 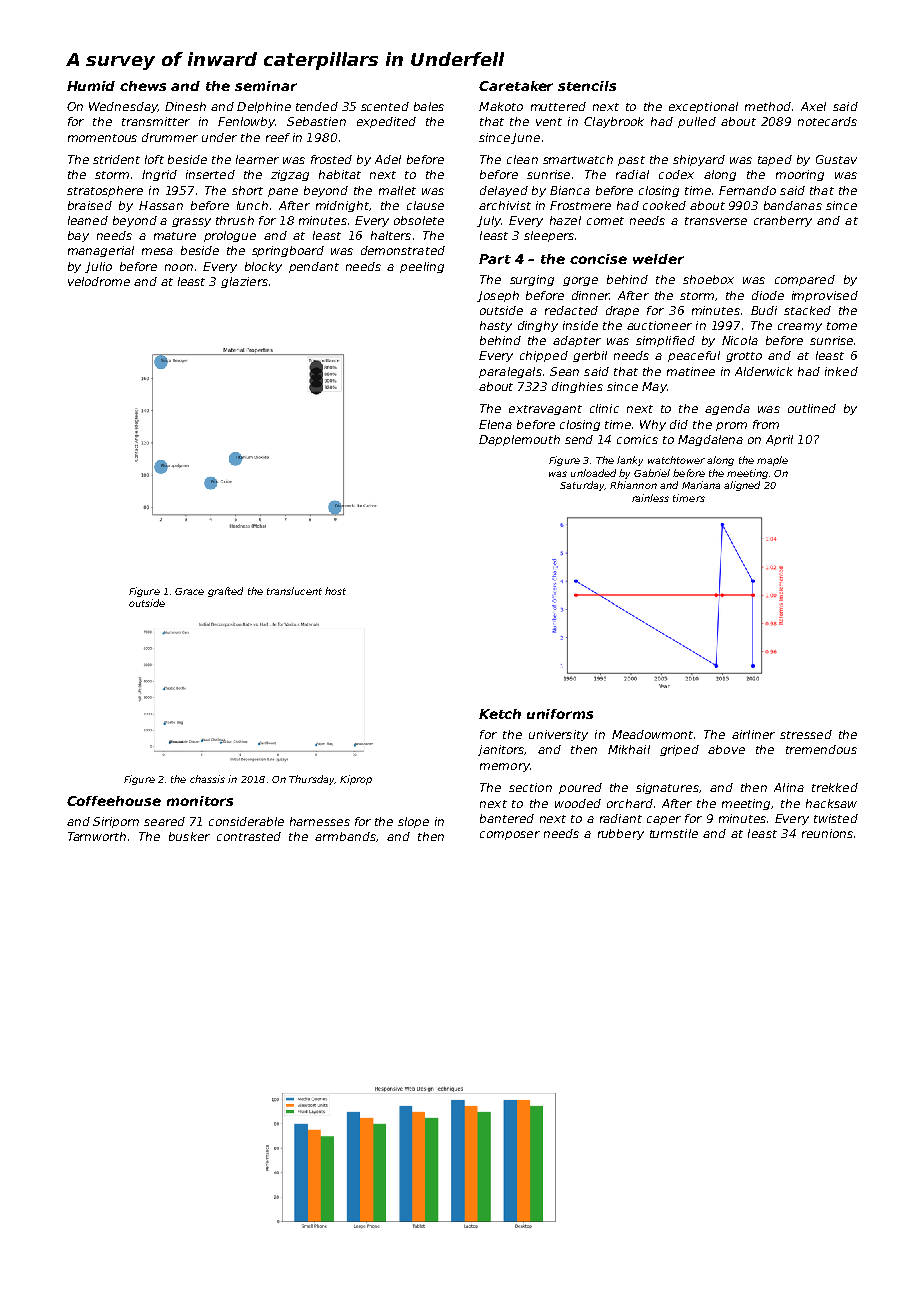 What do you see at coordinates (812, 408) in the image?
I see `outlined` at bounding box center [812, 408].
